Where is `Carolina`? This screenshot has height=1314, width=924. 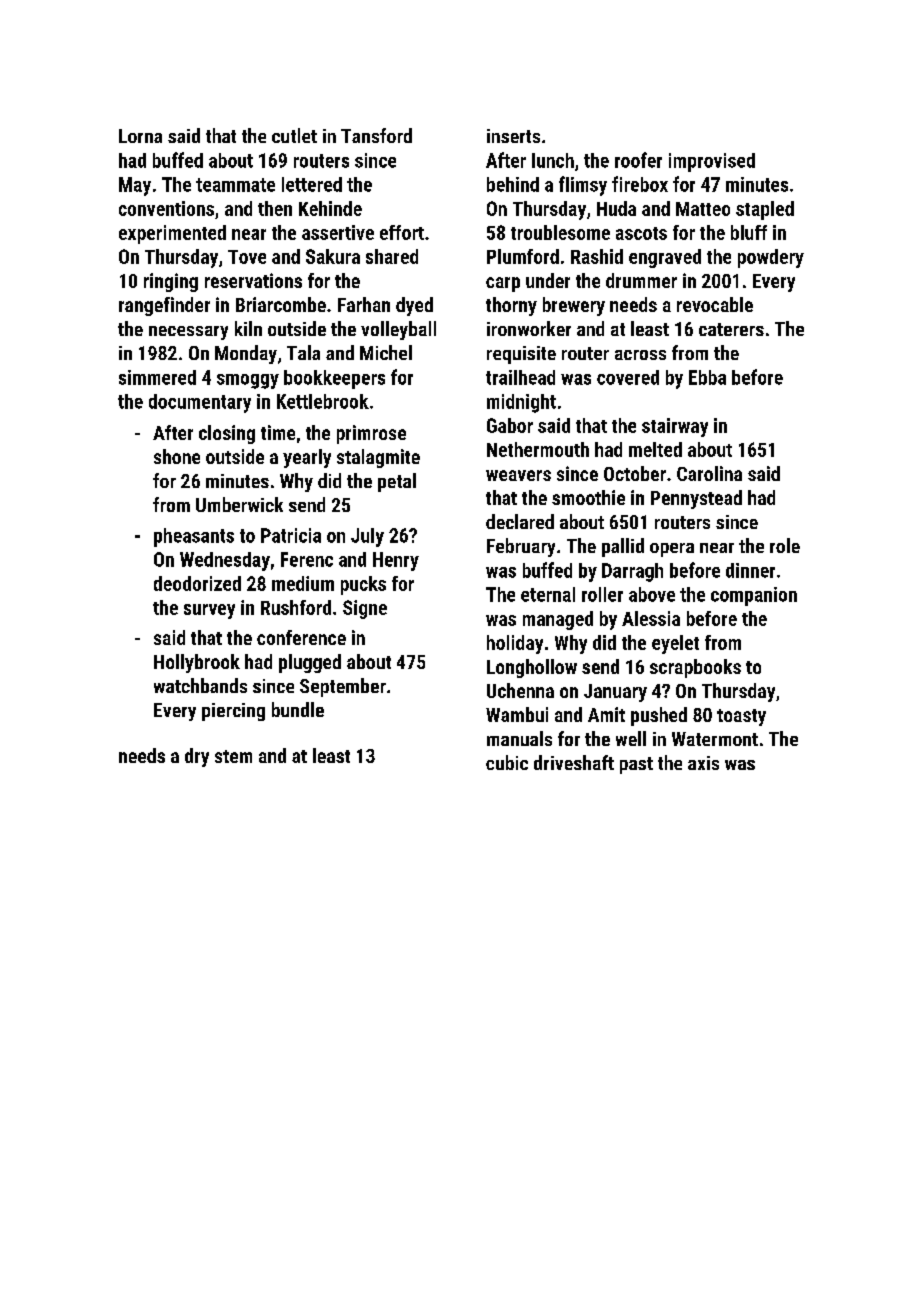
Carolina is located at coordinates (709, 473).
